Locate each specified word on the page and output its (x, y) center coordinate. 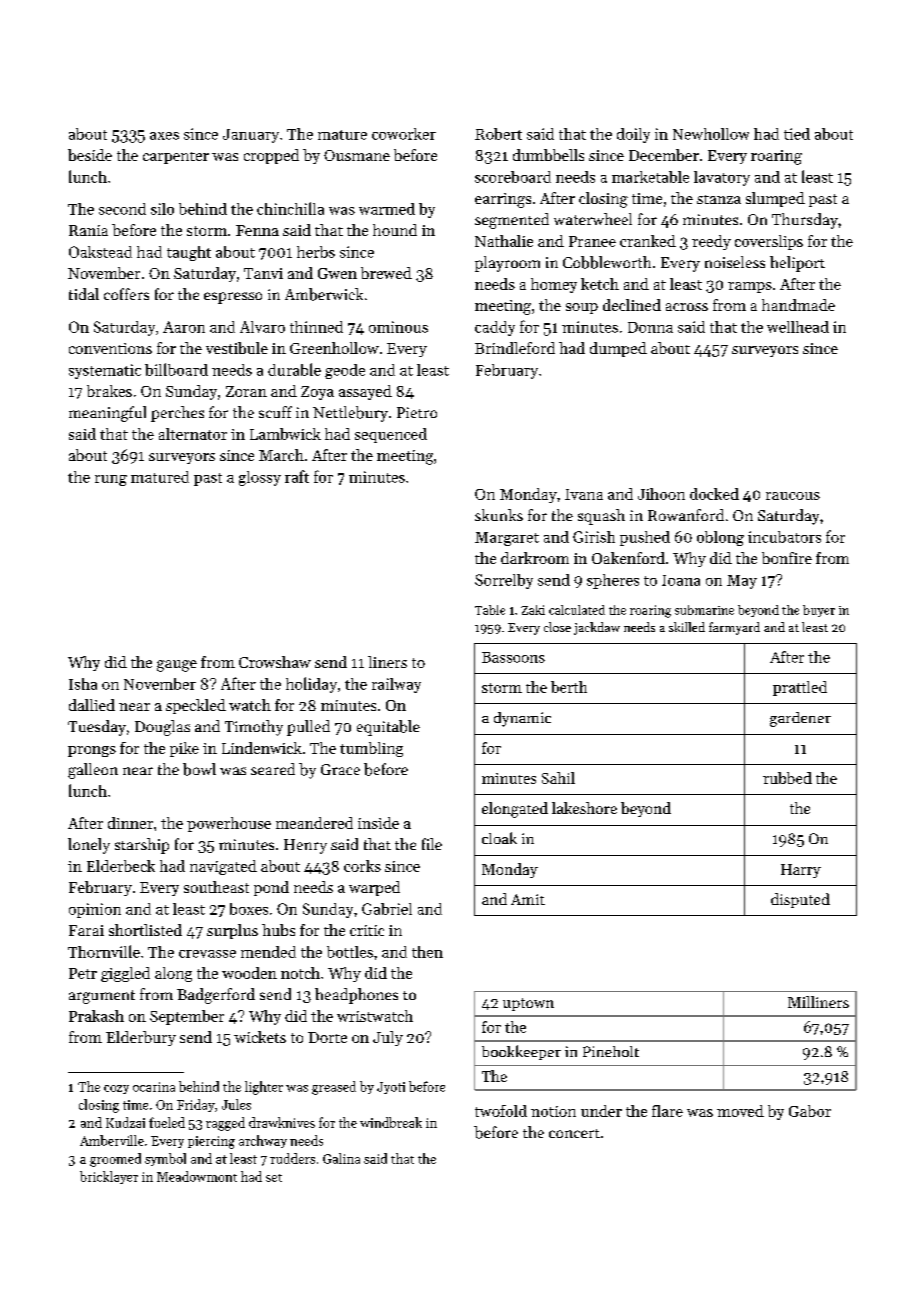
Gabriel (387, 909)
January (251, 136)
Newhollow (711, 134)
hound (395, 230)
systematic (105, 371)
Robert (498, 134)
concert (574, 1133)
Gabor (810, 1111)
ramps (750, 287)
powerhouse (229, 824)
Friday (196, 1105)
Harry (801, 871)
